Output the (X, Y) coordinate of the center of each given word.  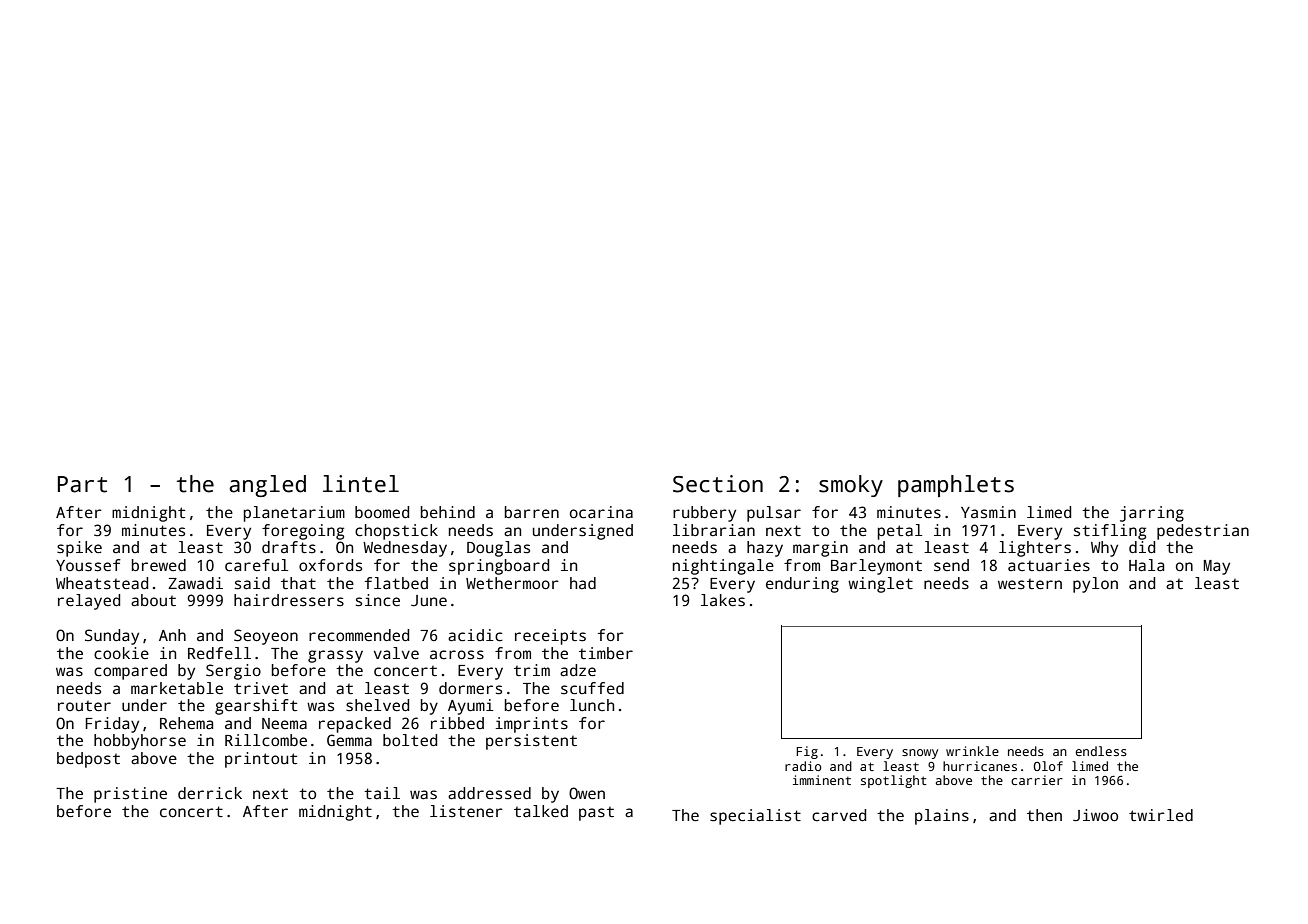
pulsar (774, 514)
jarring (1152, 514)
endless (1101, 751)
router (84, 706)
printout (261, 760)
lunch (592, 705)
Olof (1048, 766)
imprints (532, 725)
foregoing (303, 532)
